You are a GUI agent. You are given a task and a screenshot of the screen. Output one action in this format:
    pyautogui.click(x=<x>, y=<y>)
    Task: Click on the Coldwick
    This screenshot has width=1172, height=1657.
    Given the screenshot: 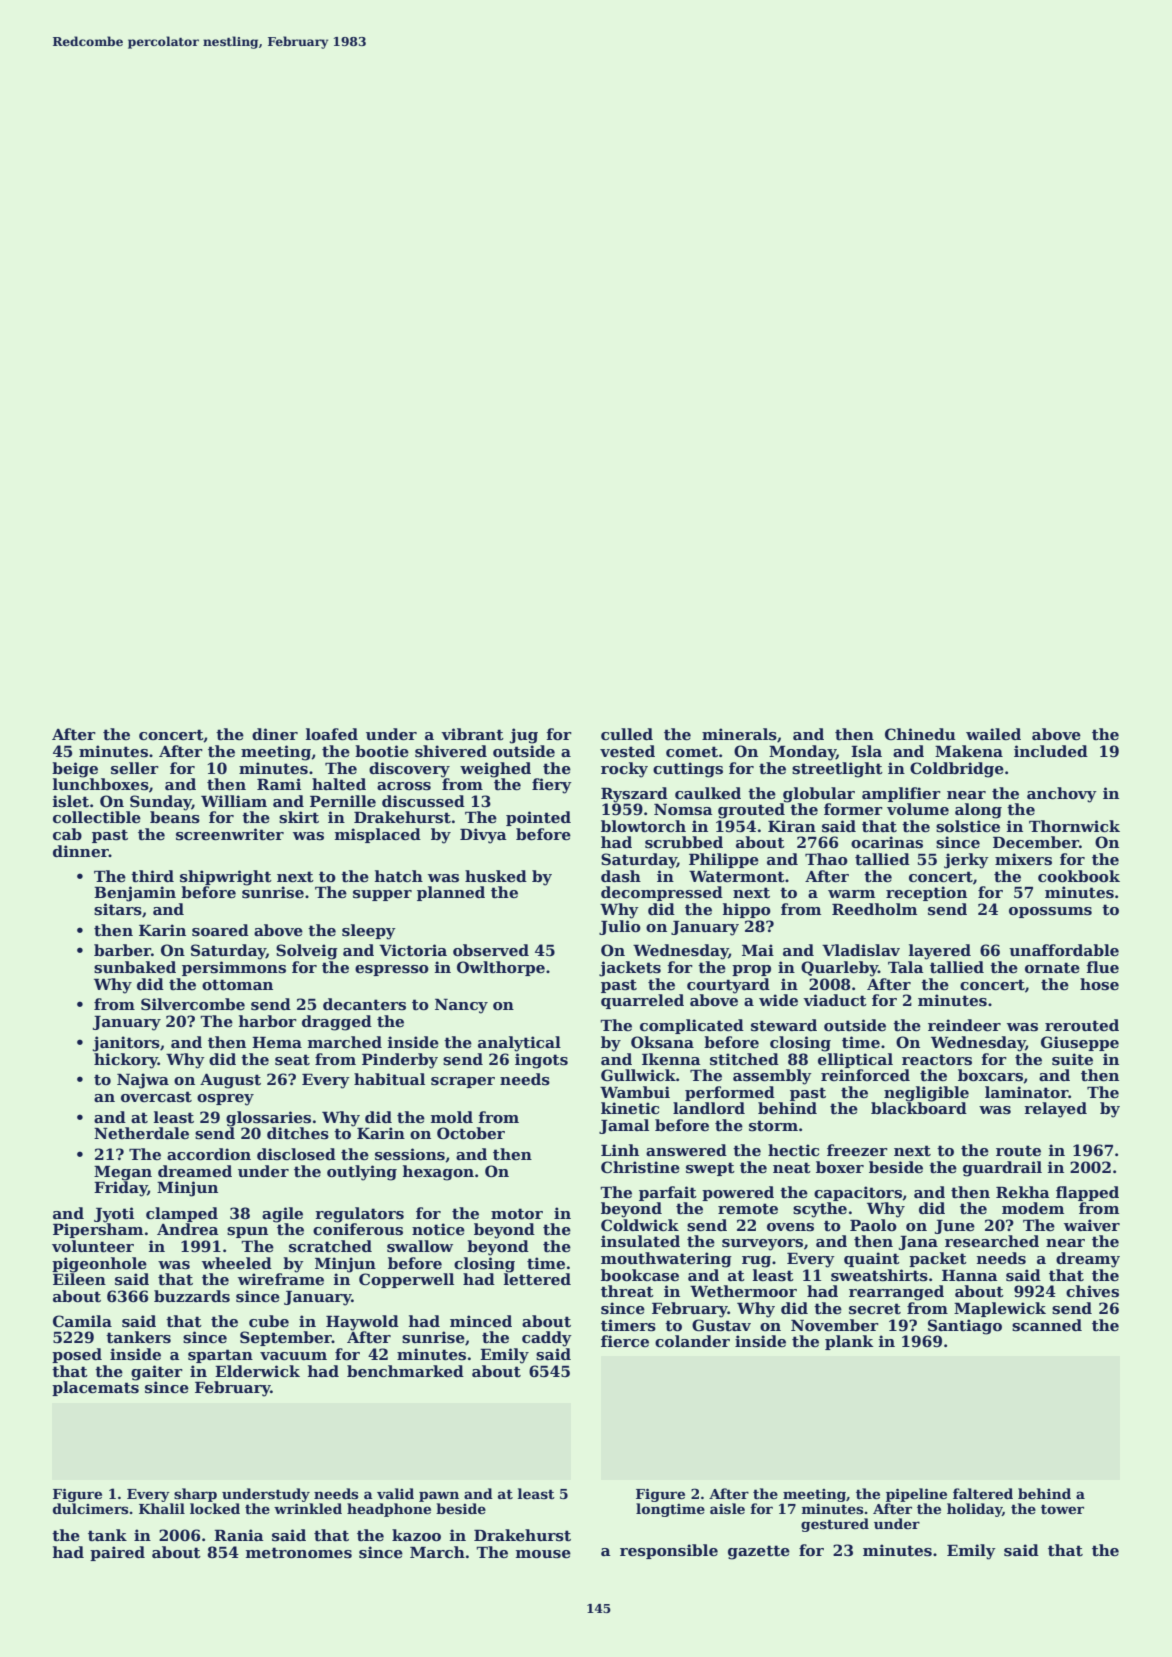 What is the action you would take?
    pyautogui.click(x=640, y=1225)
